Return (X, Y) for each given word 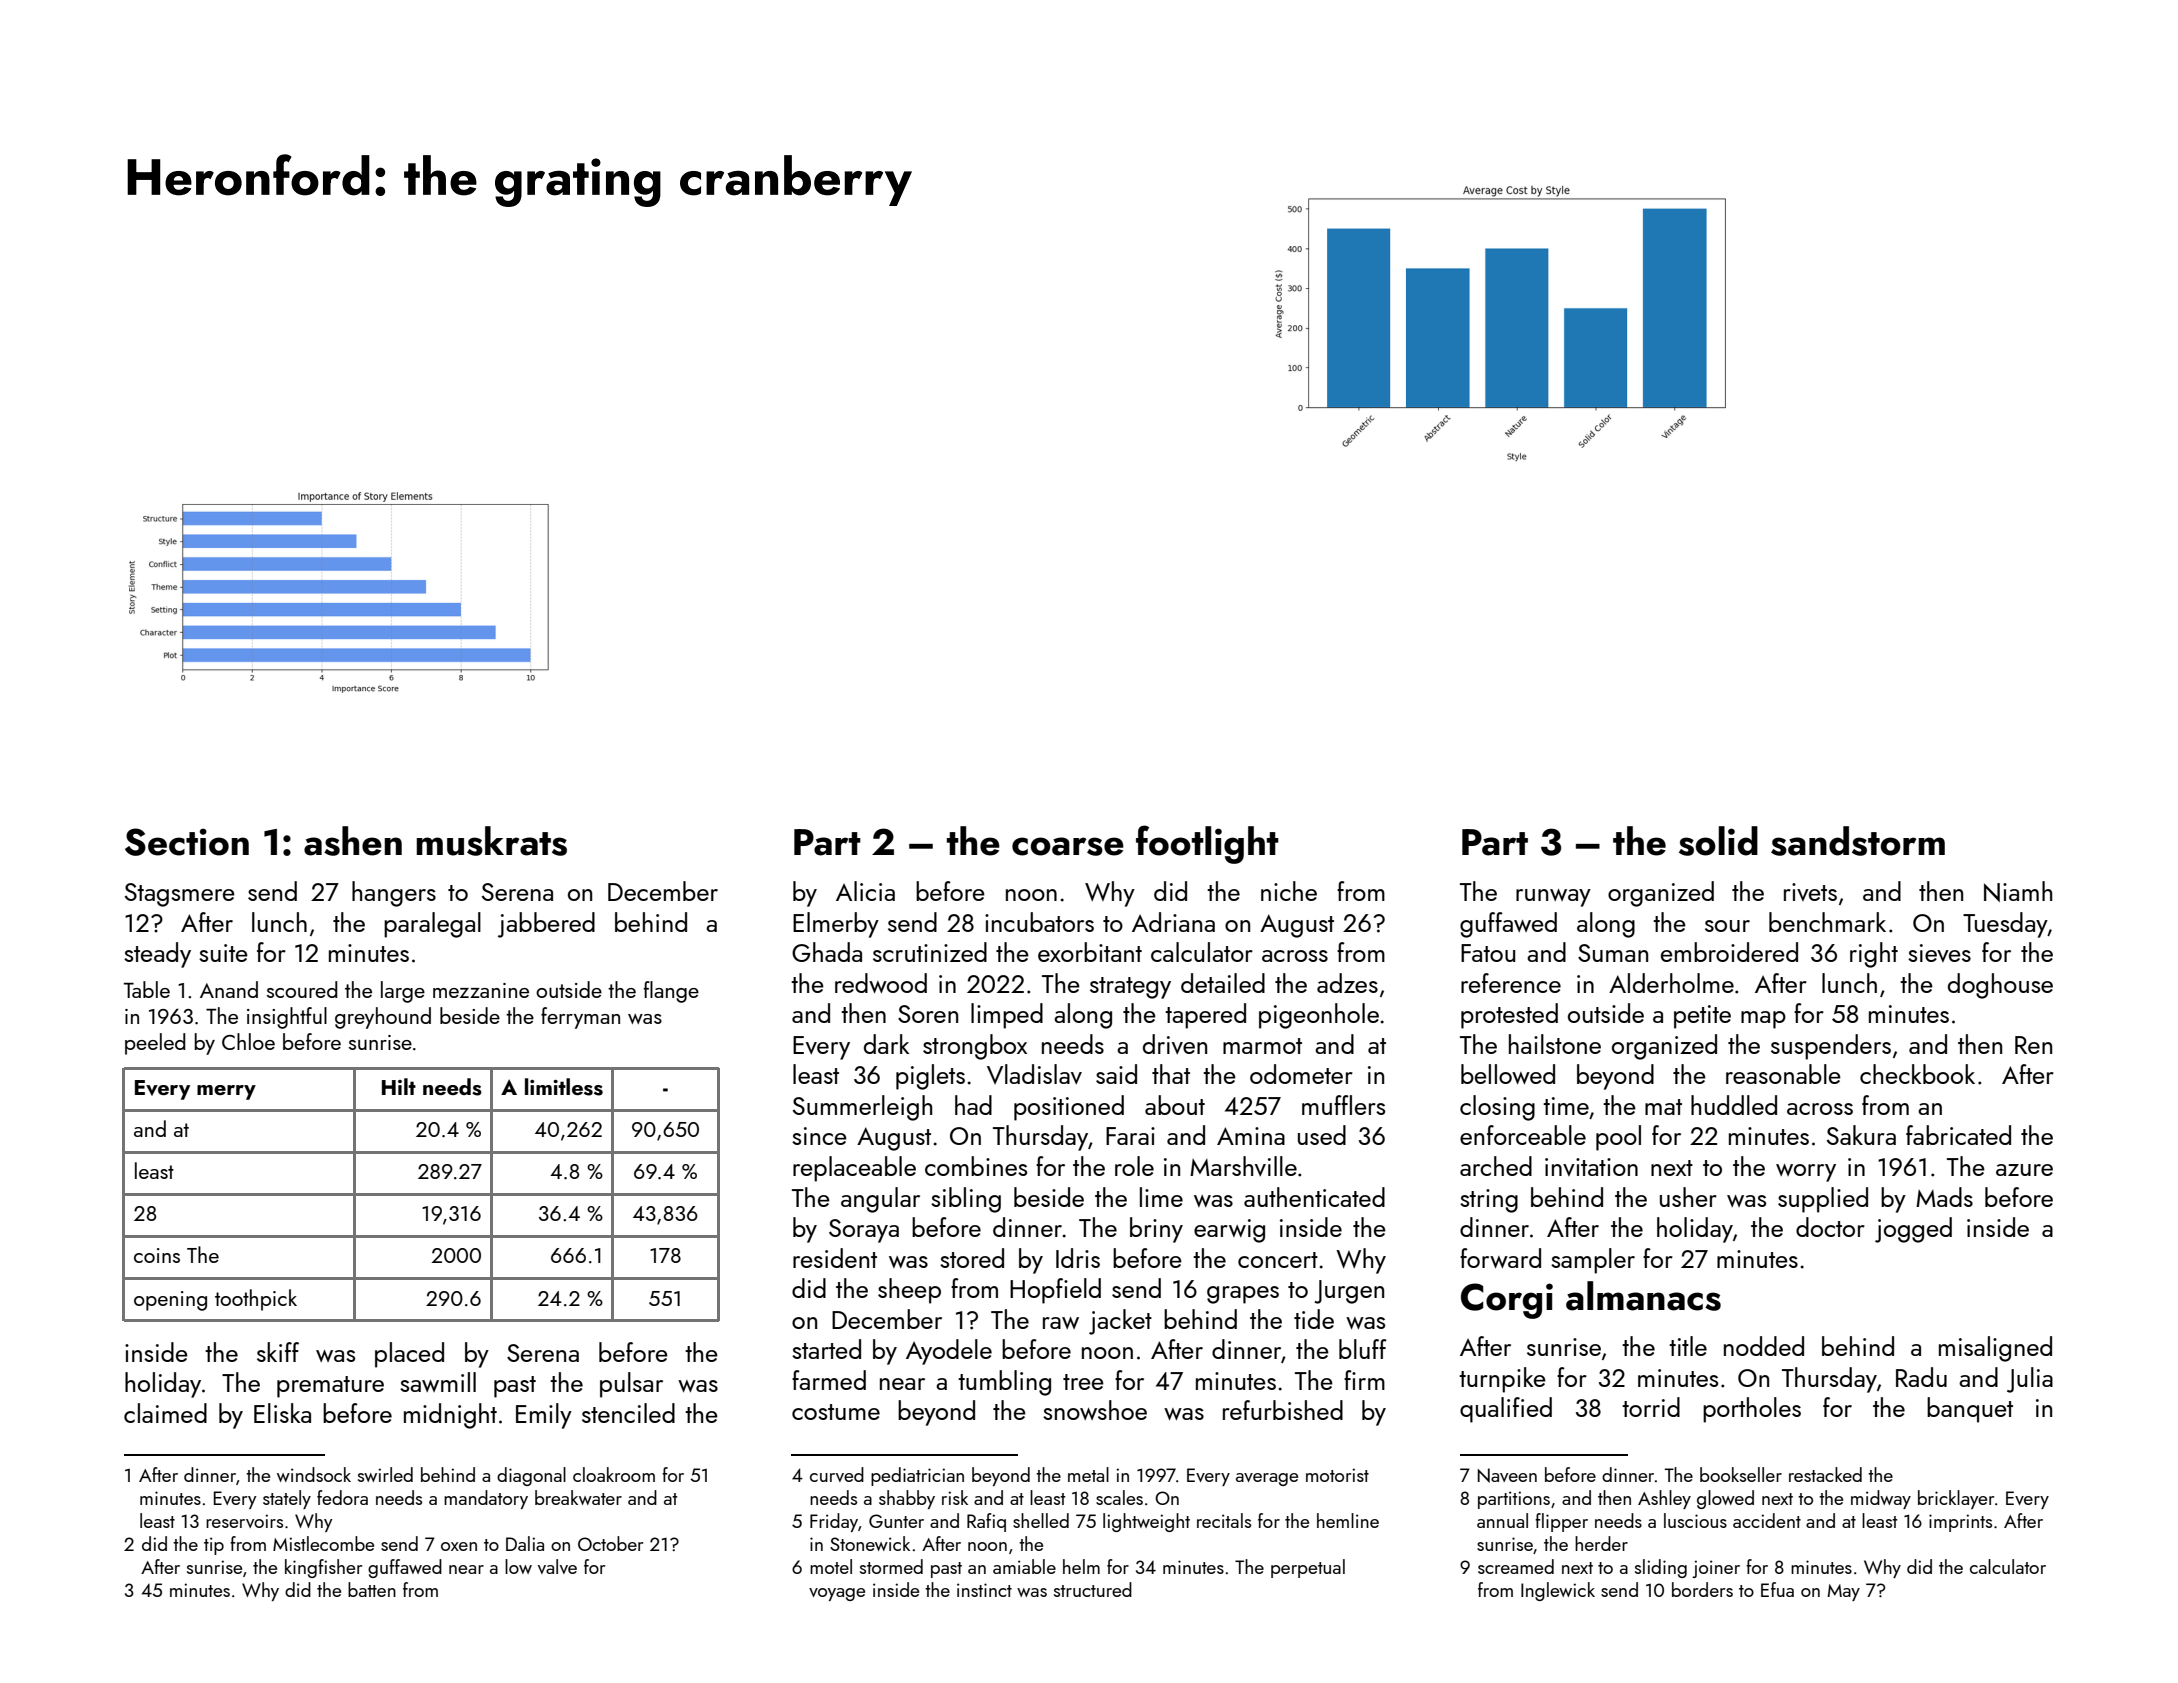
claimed (165, 1413)
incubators (1039, 922)
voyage (837, 1594)
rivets (1810, 892)
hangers (394, 894)
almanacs (1643, 1296)
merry (226, 1092)
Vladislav (1034, 1074)
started (826, 1349)
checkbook (1917, 1074)
